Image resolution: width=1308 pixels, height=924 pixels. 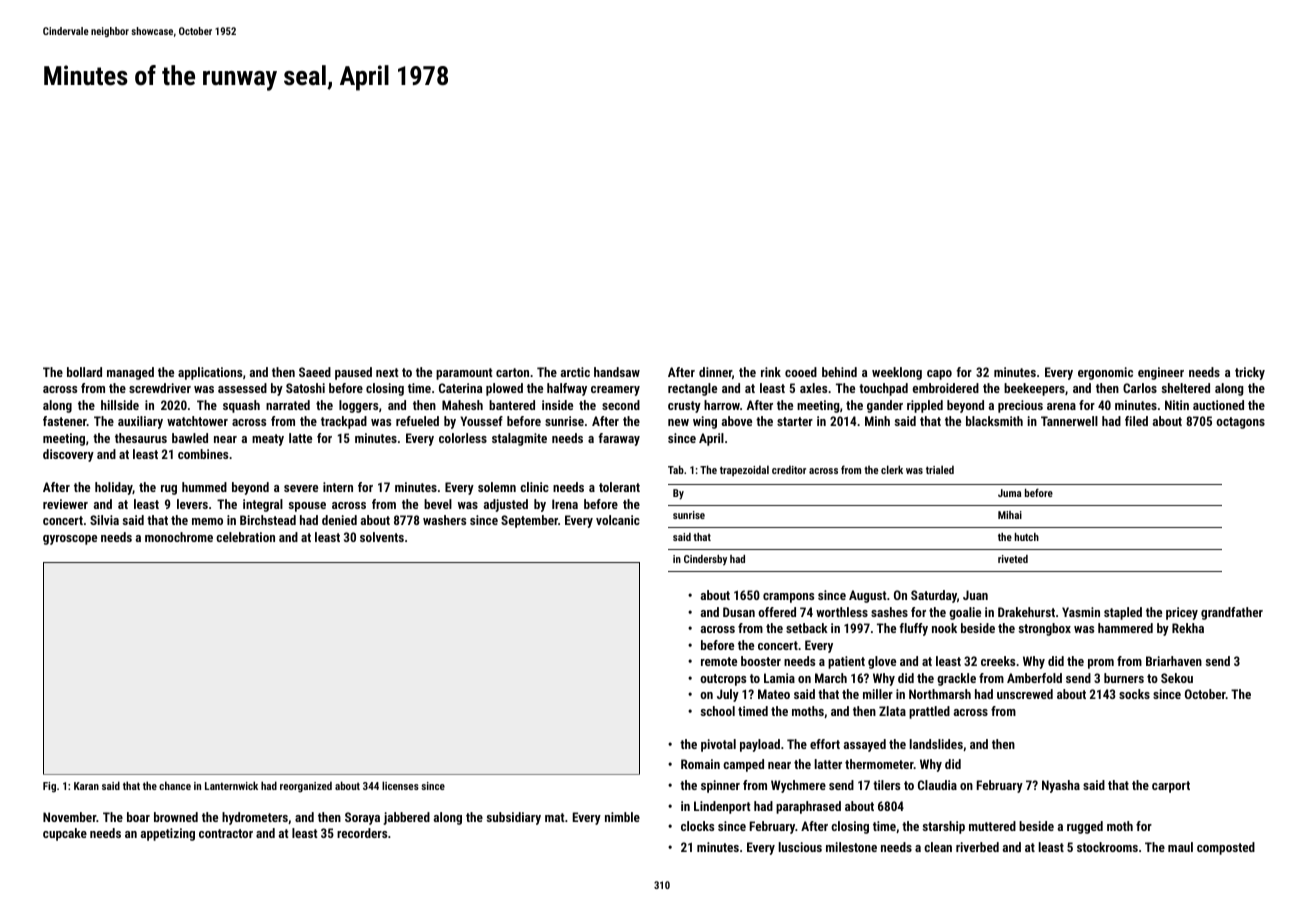 I want to click on integral, so click(x=263, y=505).
